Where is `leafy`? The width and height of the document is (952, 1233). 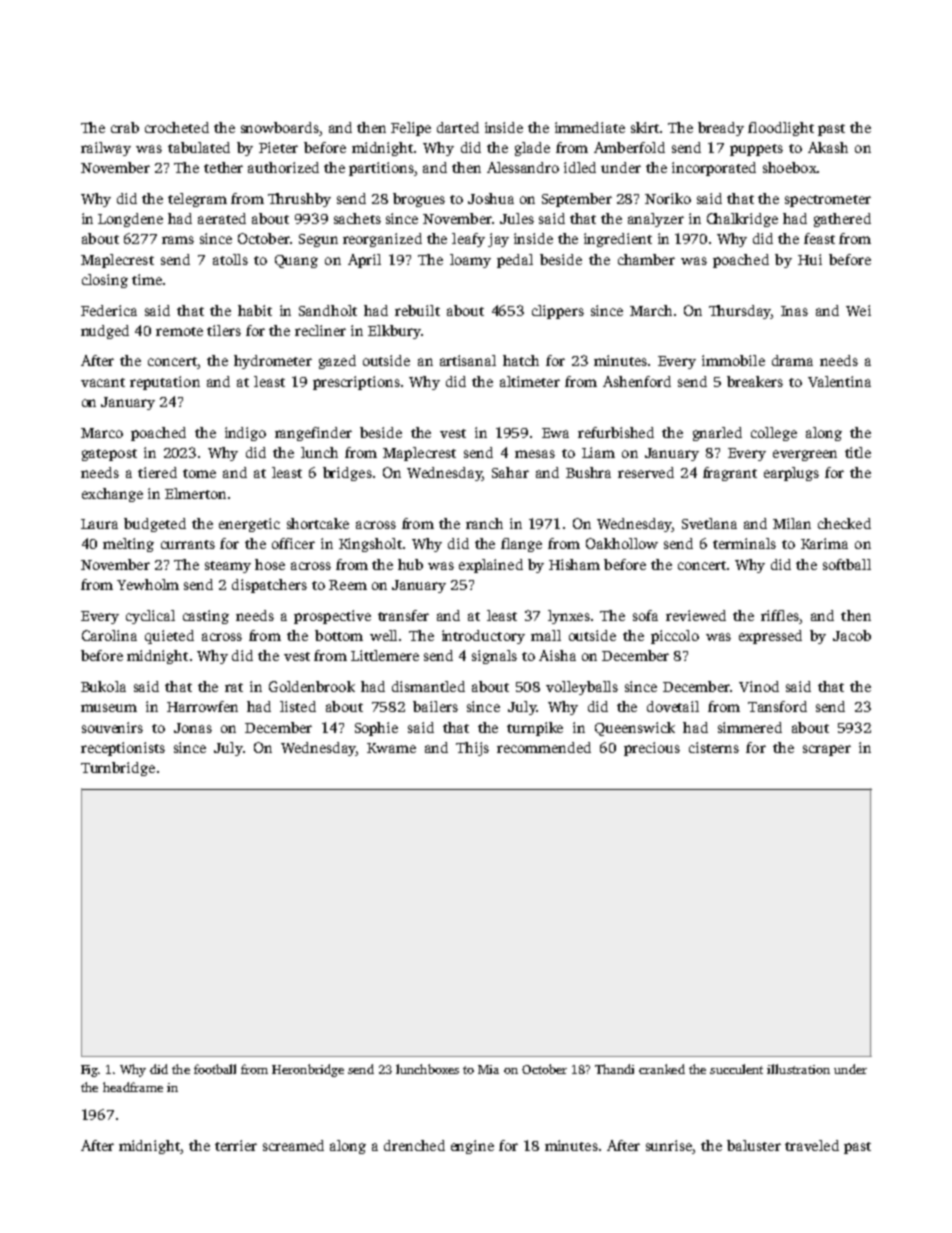
leafy is located at coordinates (468, 240).
